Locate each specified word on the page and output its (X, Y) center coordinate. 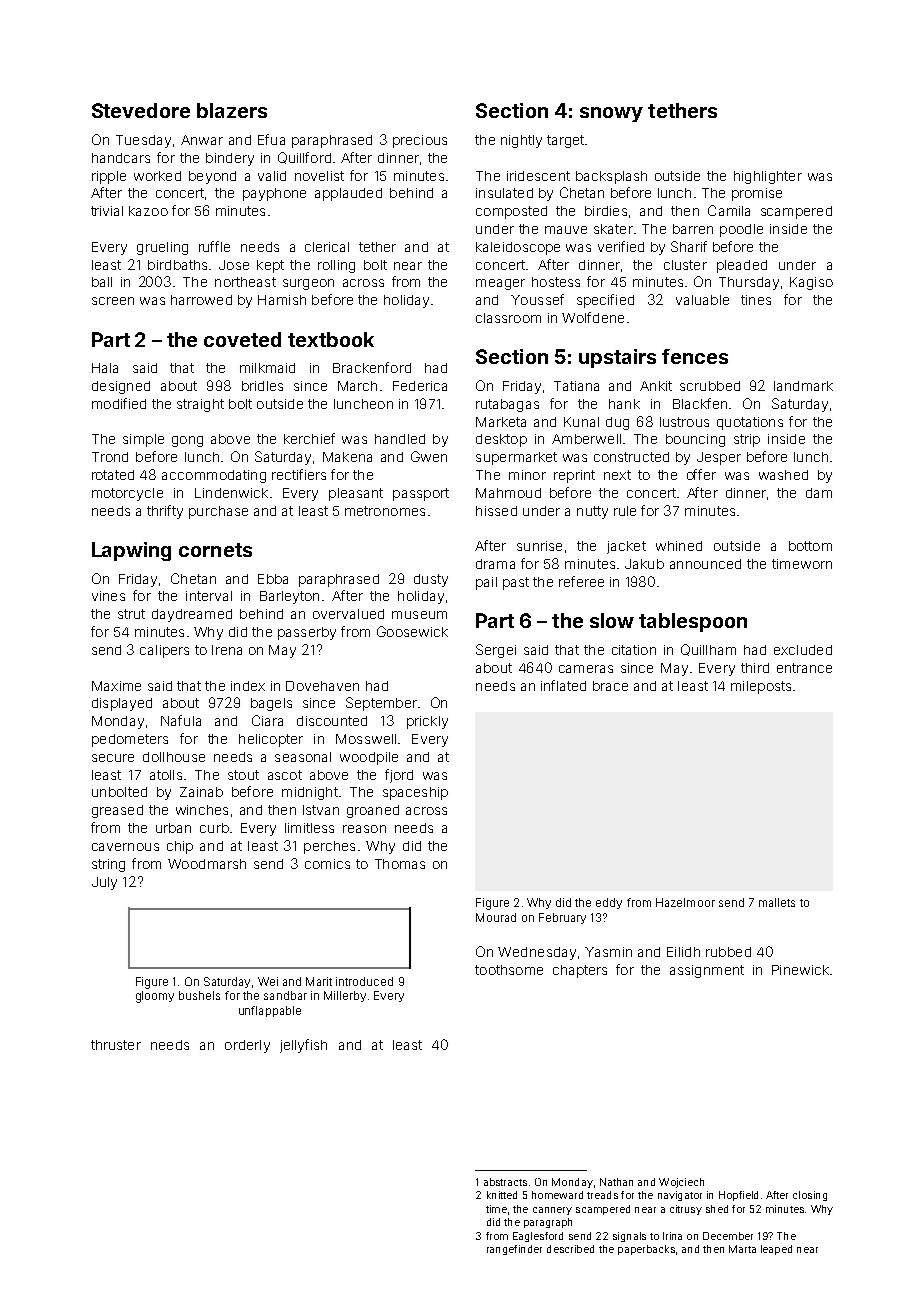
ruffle (214, 246)
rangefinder (514, 1250)
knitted (502, 1195)
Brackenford (372, 367)
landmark (803, 386)
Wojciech (681, 1183)
